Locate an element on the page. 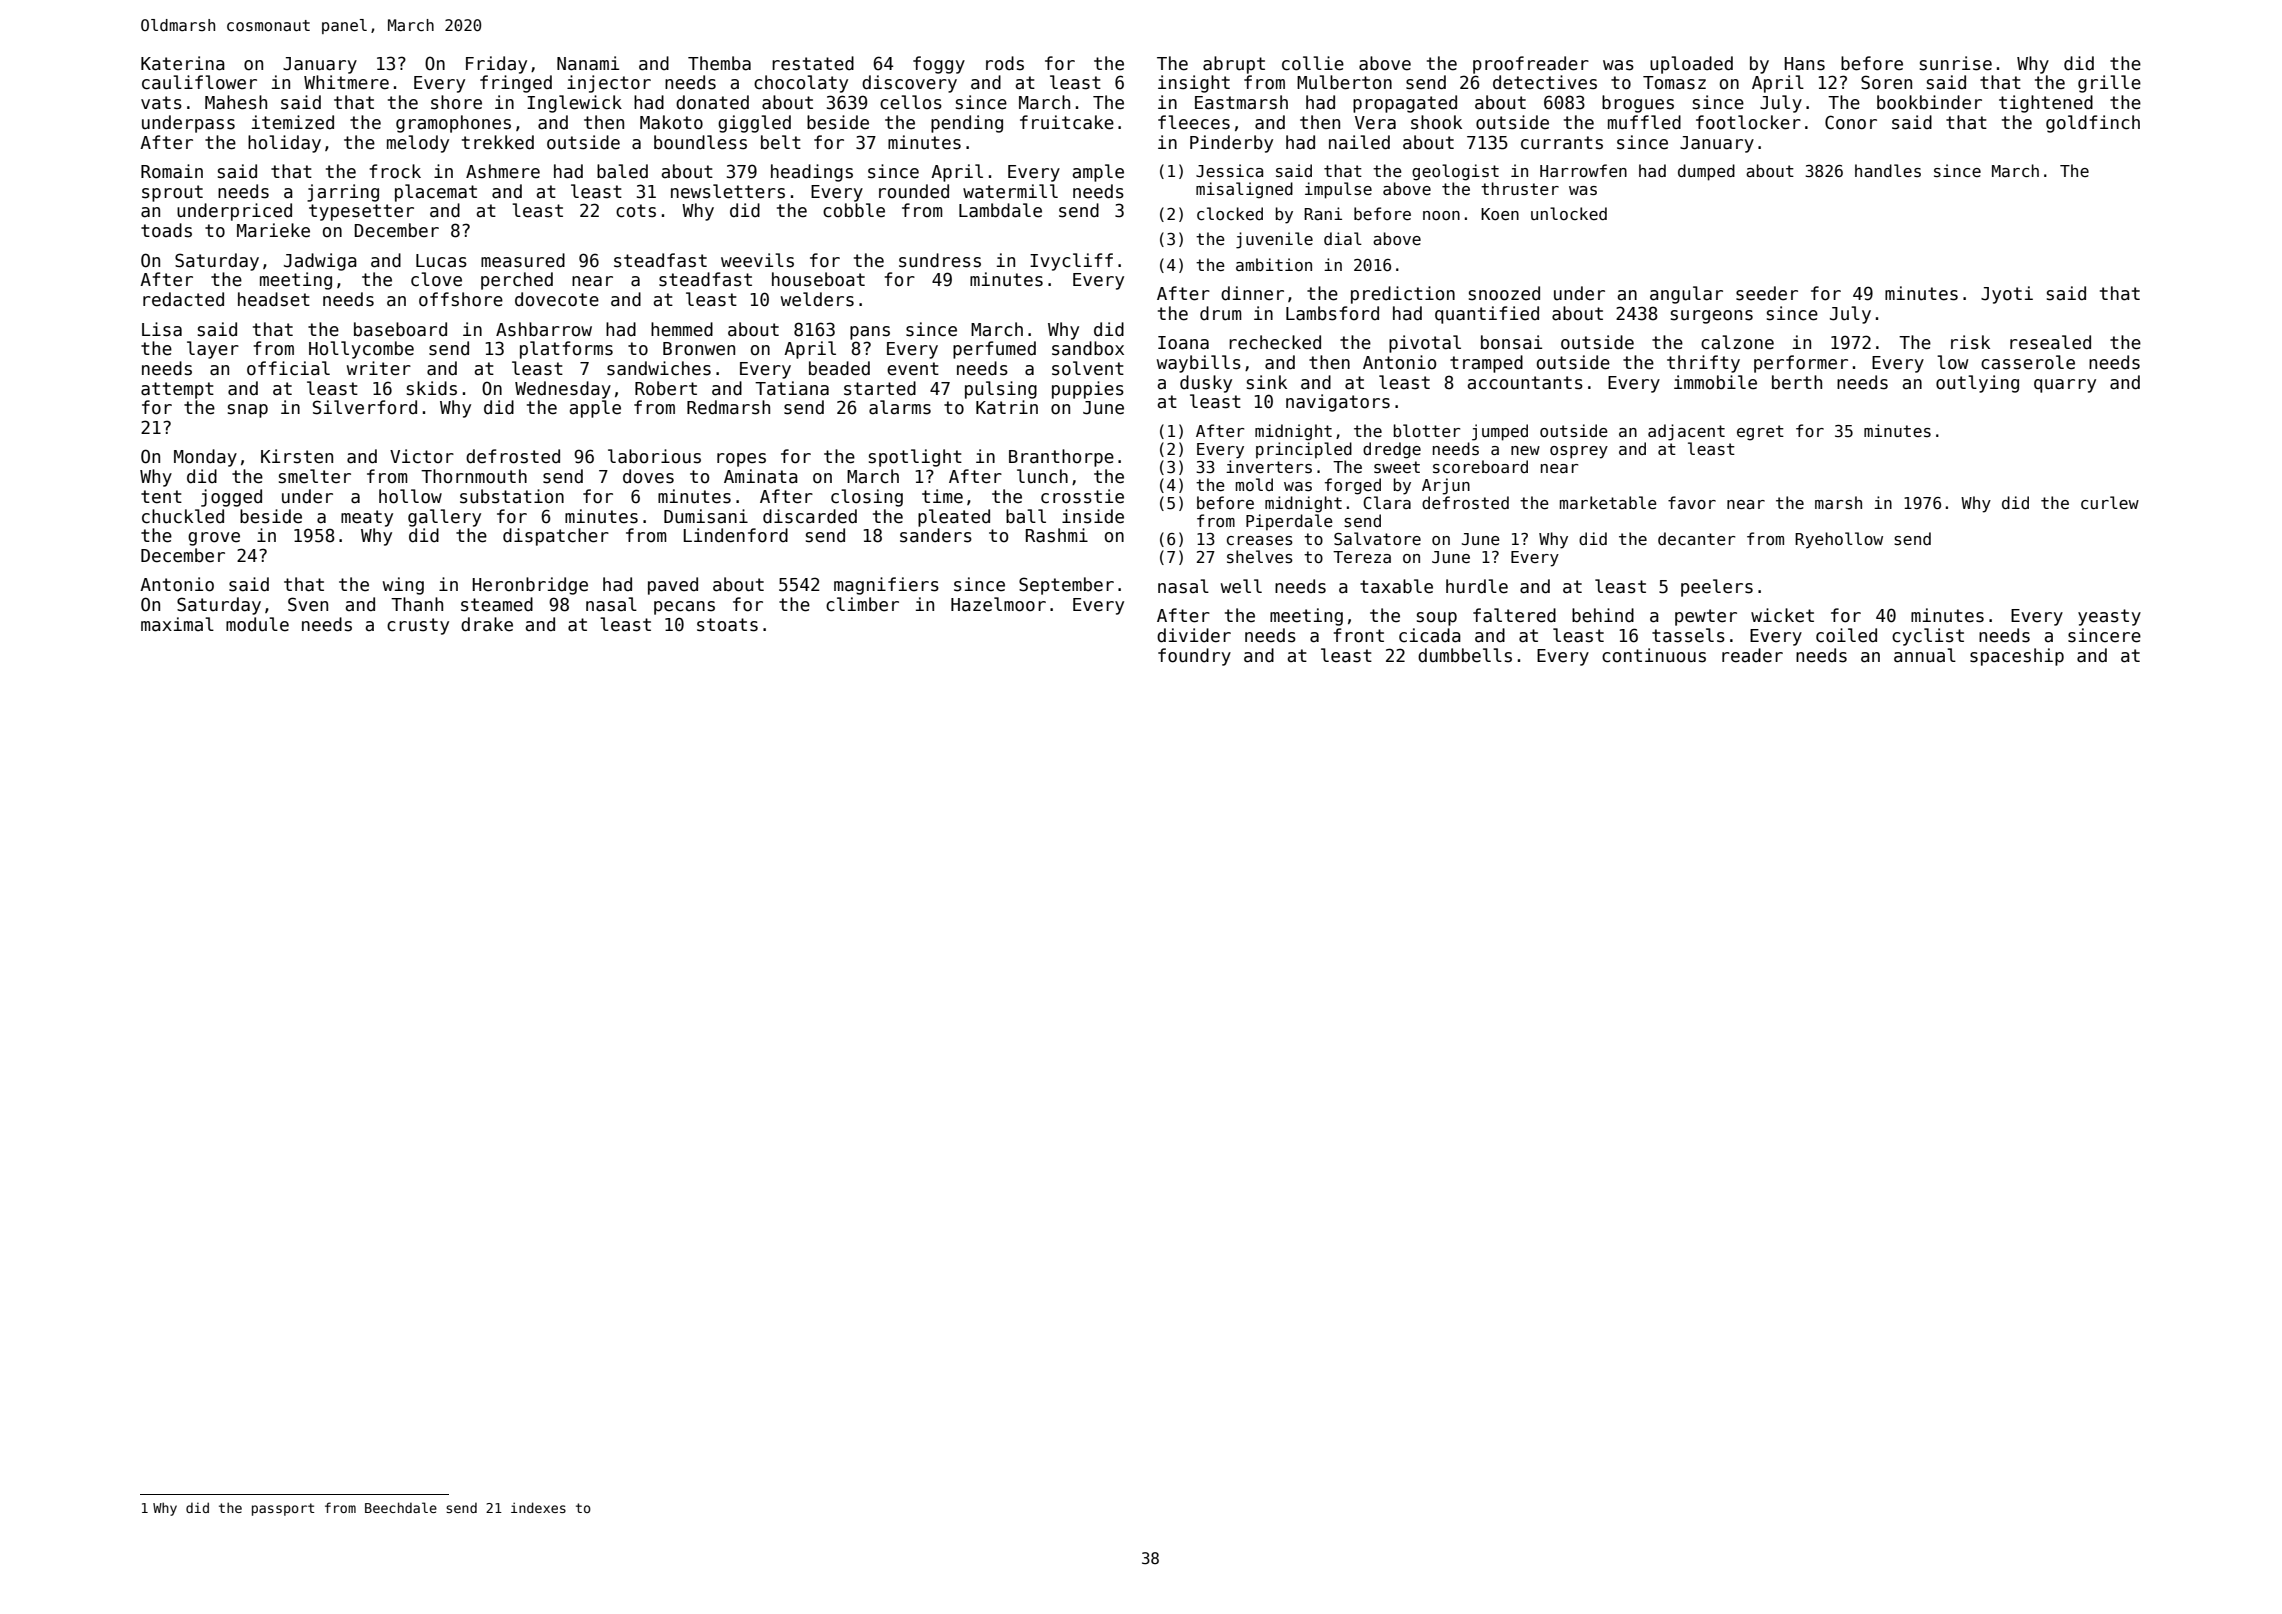 The height and width of the image is (1614, 2282). Beechdale is located at coordinates (401, 1507).
